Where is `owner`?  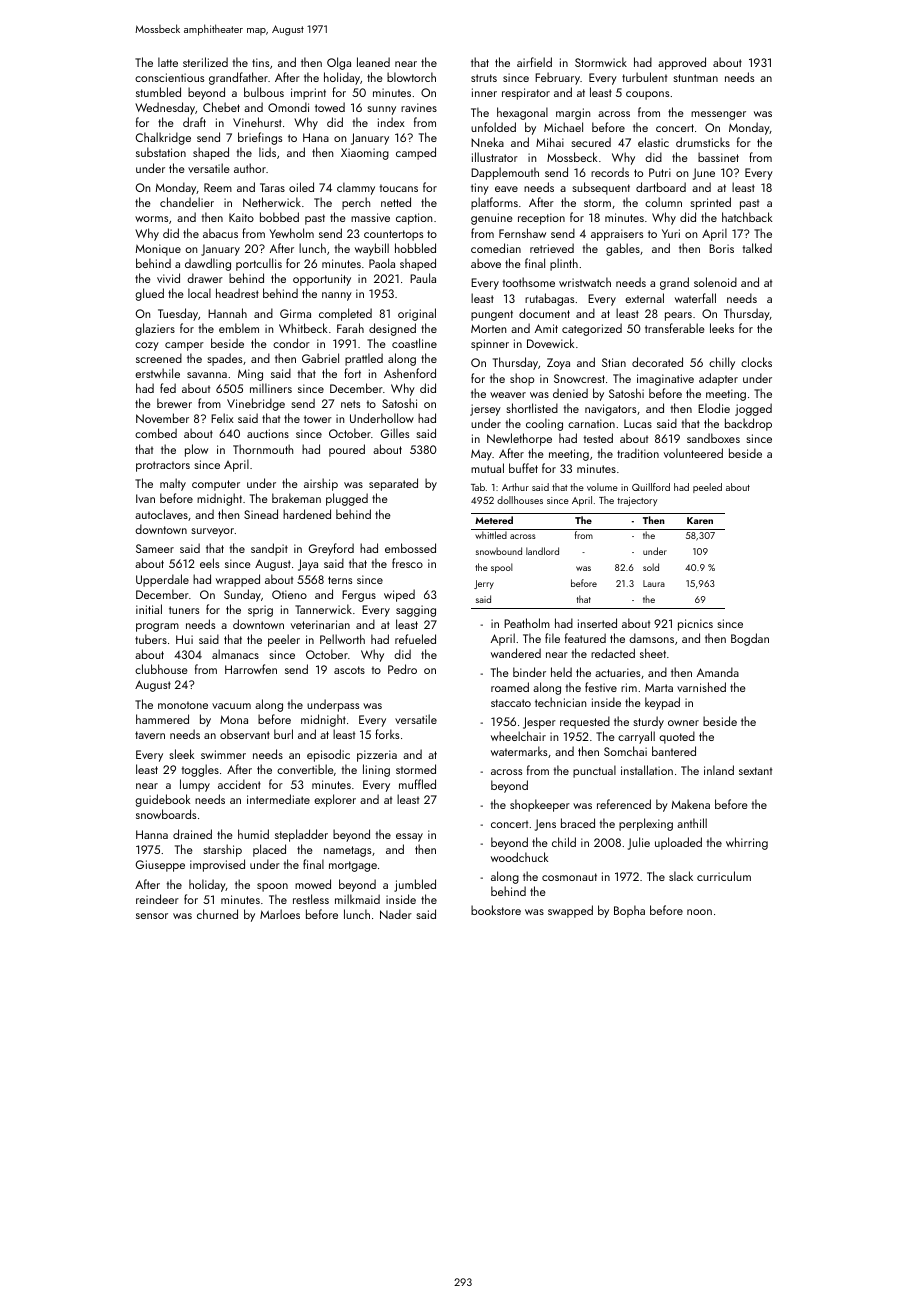
owner is located at coordinates (683, 723).
